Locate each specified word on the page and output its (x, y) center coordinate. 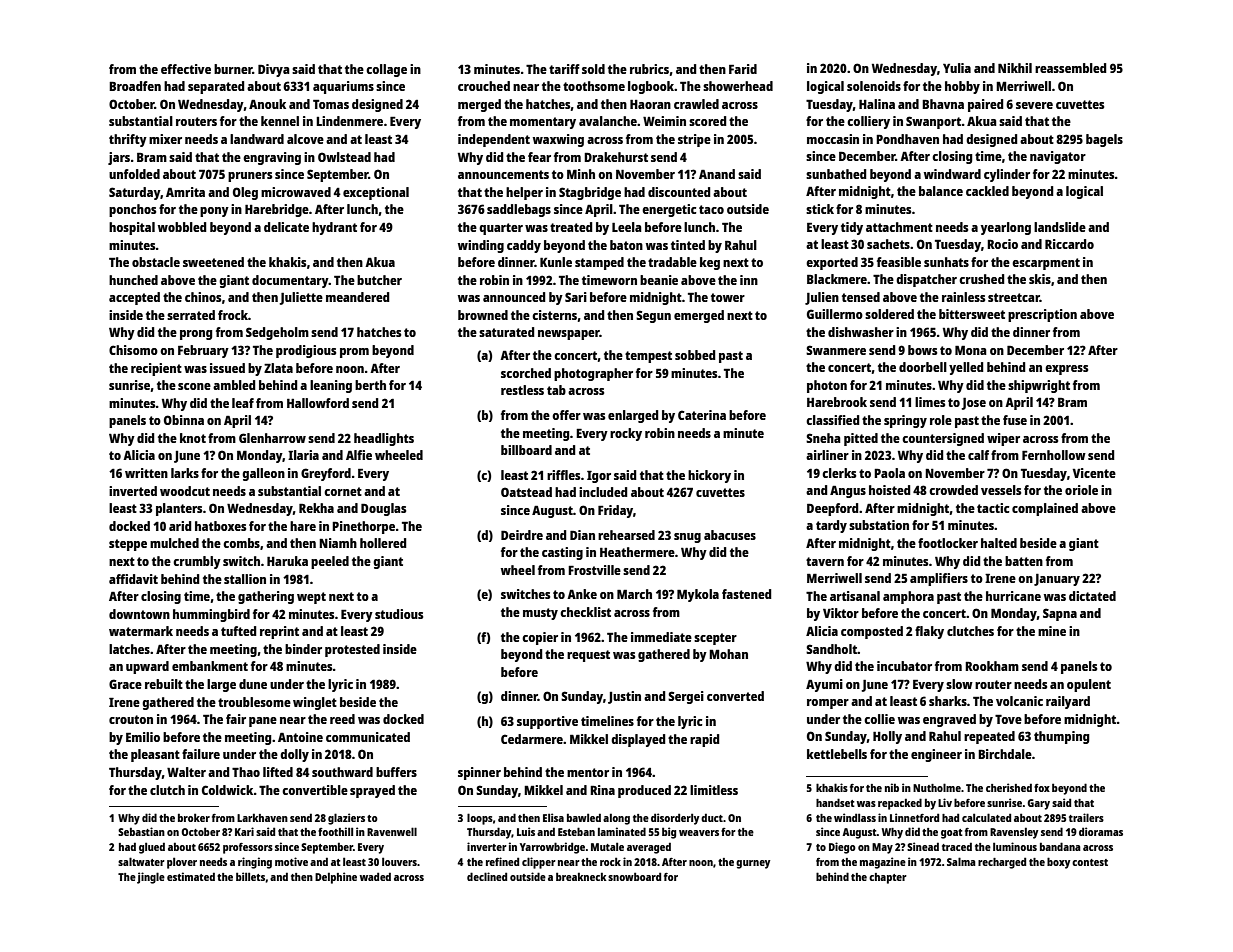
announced (514, 297)
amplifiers (939, 579)
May (882, 848)
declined (487, 876)
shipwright (1039, 386)
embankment (210, 666)
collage (386, 70)
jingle (151, 878)
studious (399, 614)
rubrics (649, 69)
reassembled (1071, 68)
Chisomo (133, 350)
